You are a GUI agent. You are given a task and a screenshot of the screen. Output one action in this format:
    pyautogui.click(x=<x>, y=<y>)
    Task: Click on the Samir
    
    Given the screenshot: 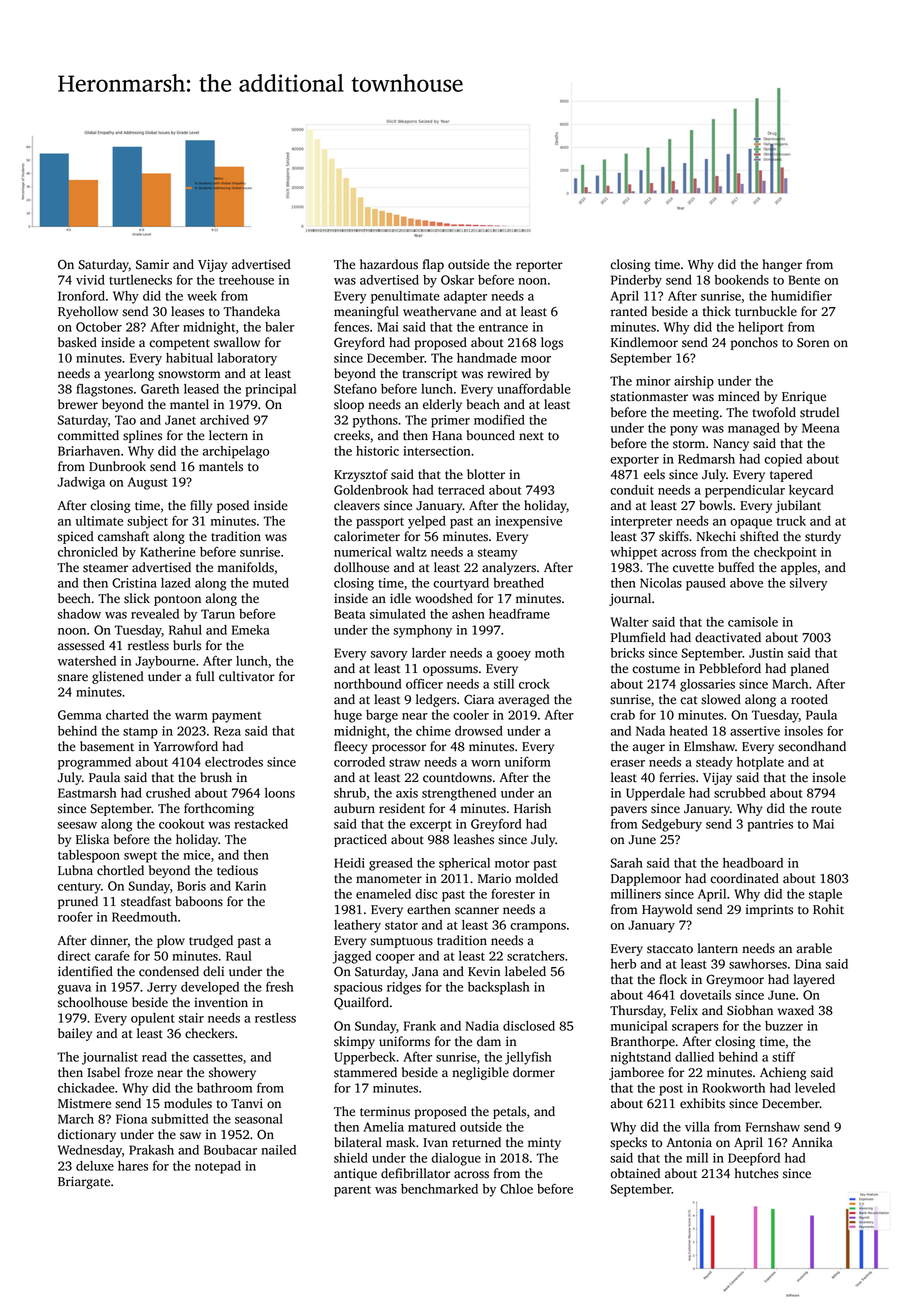 What is the action you would take?
    pyautogui.click(x=152, y=264)
